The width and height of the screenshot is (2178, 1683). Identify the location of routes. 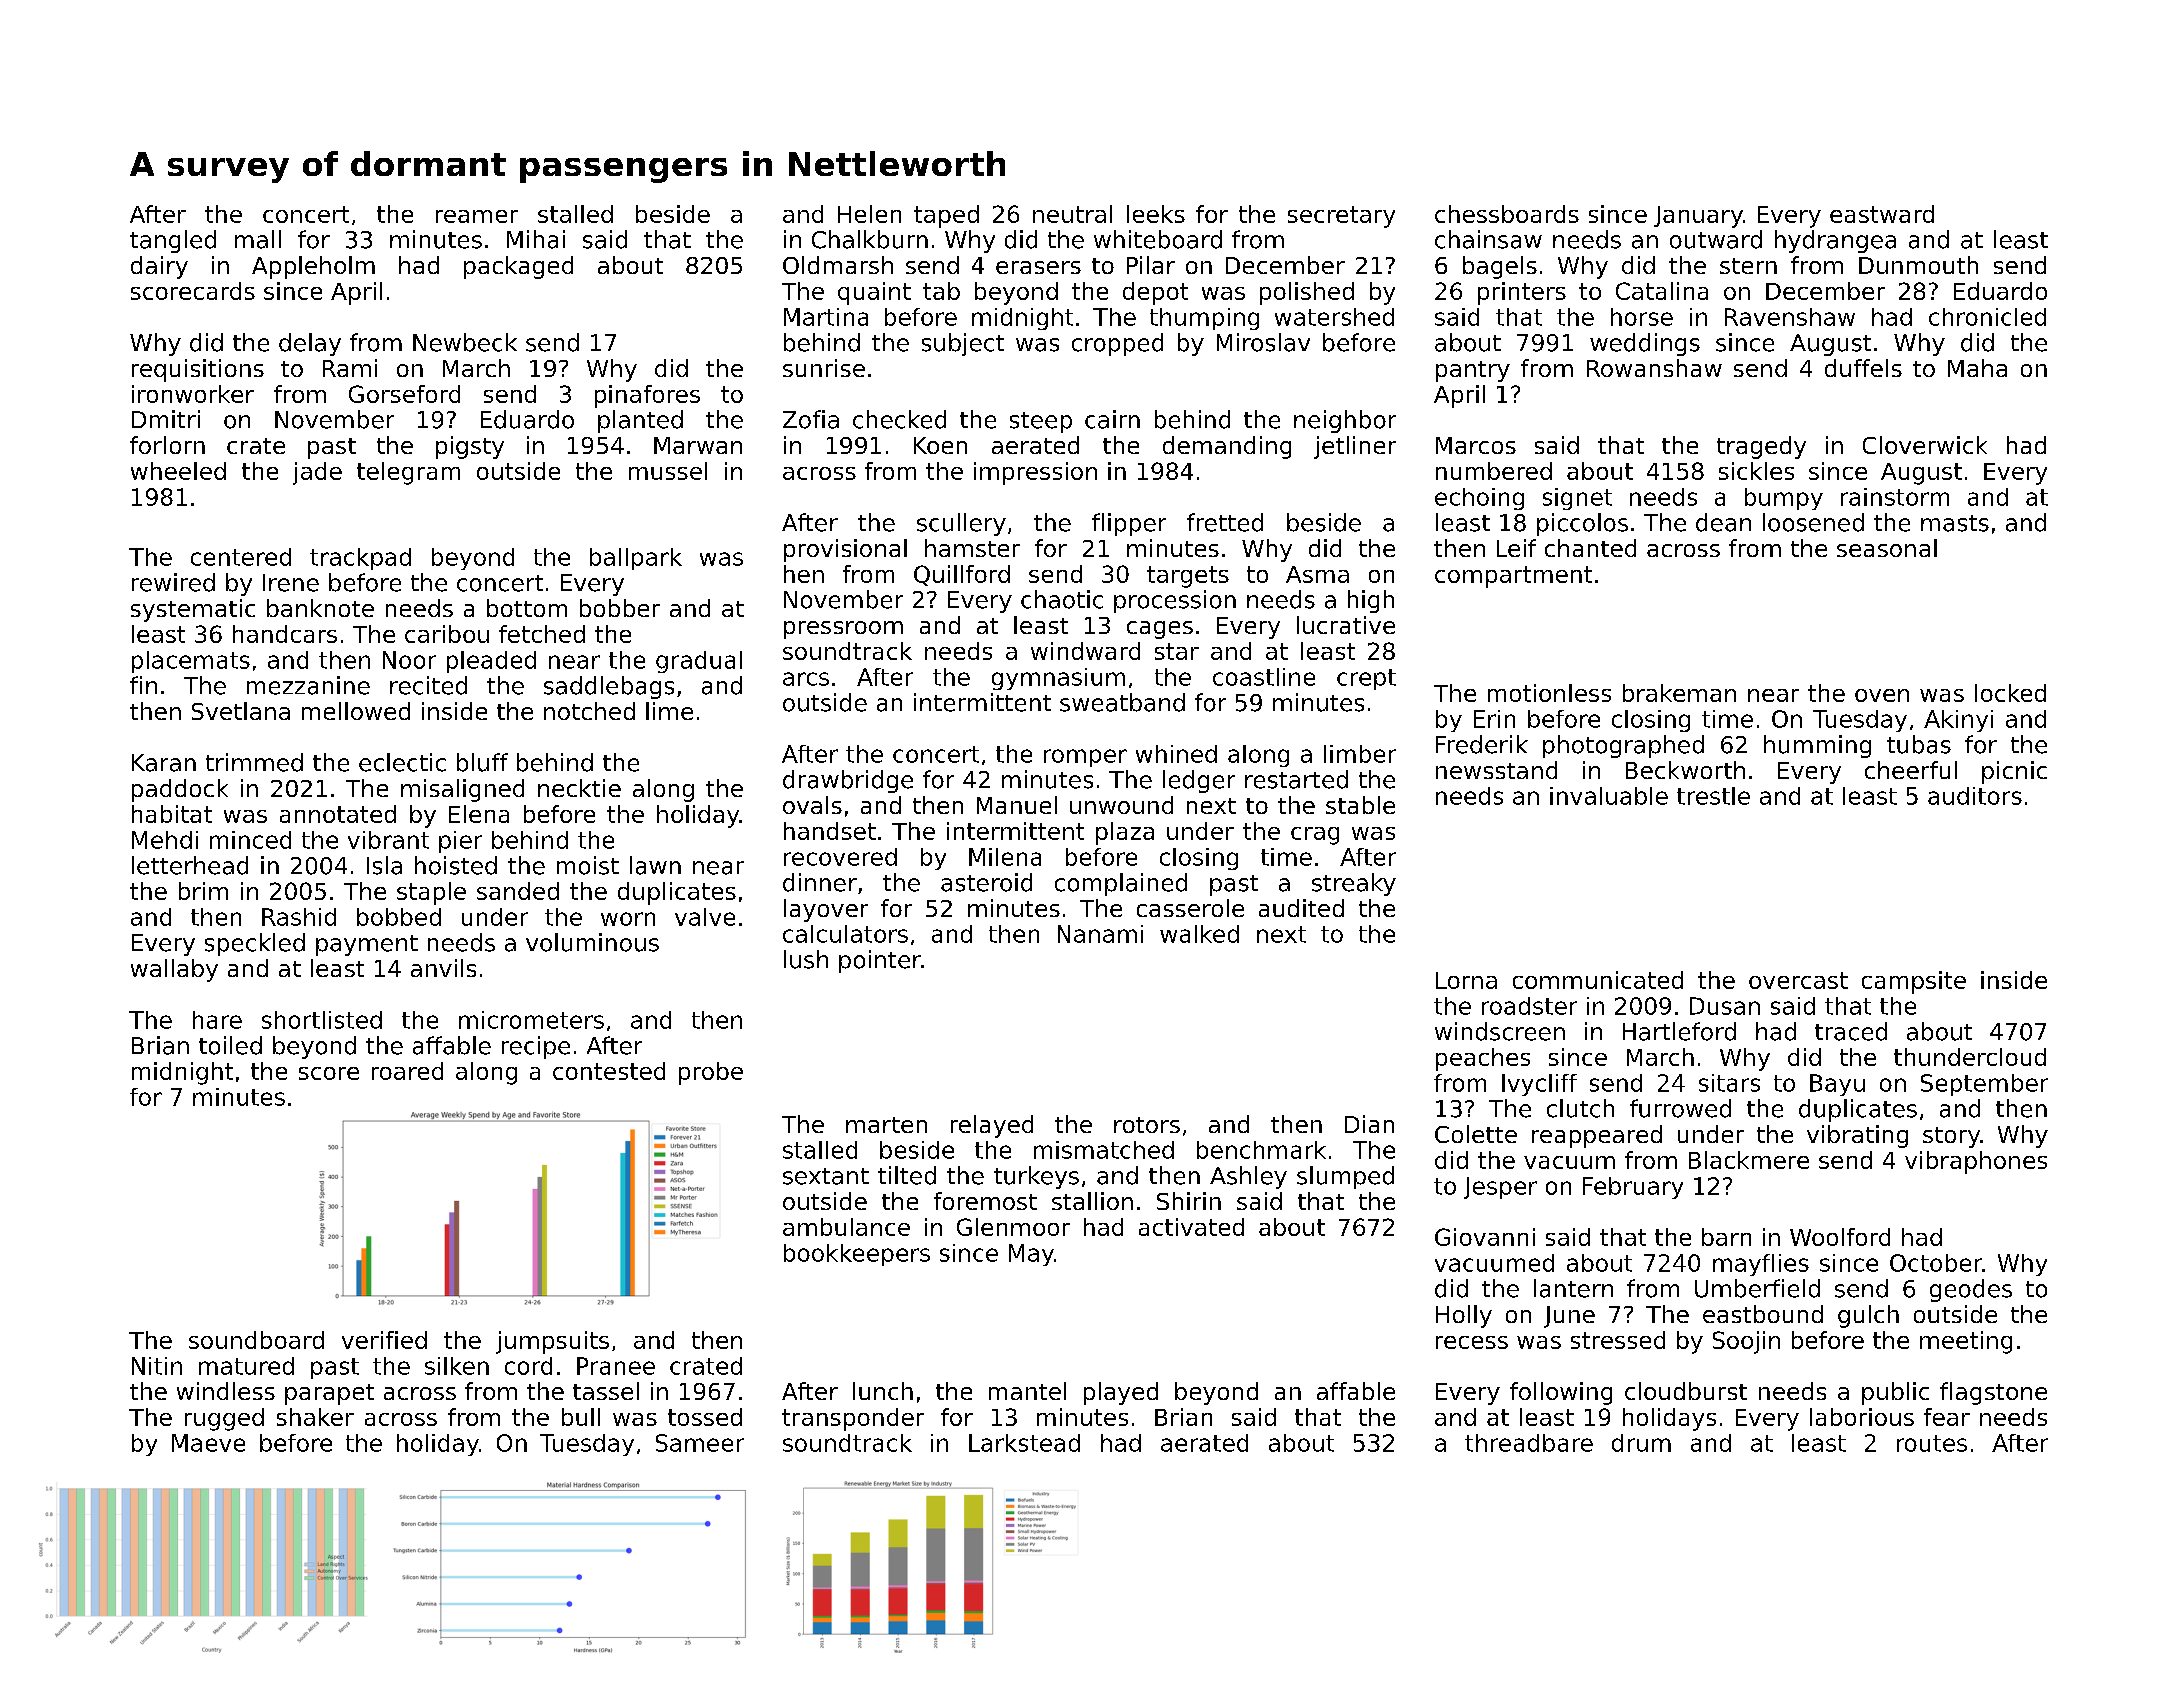
(1932, 1443).
